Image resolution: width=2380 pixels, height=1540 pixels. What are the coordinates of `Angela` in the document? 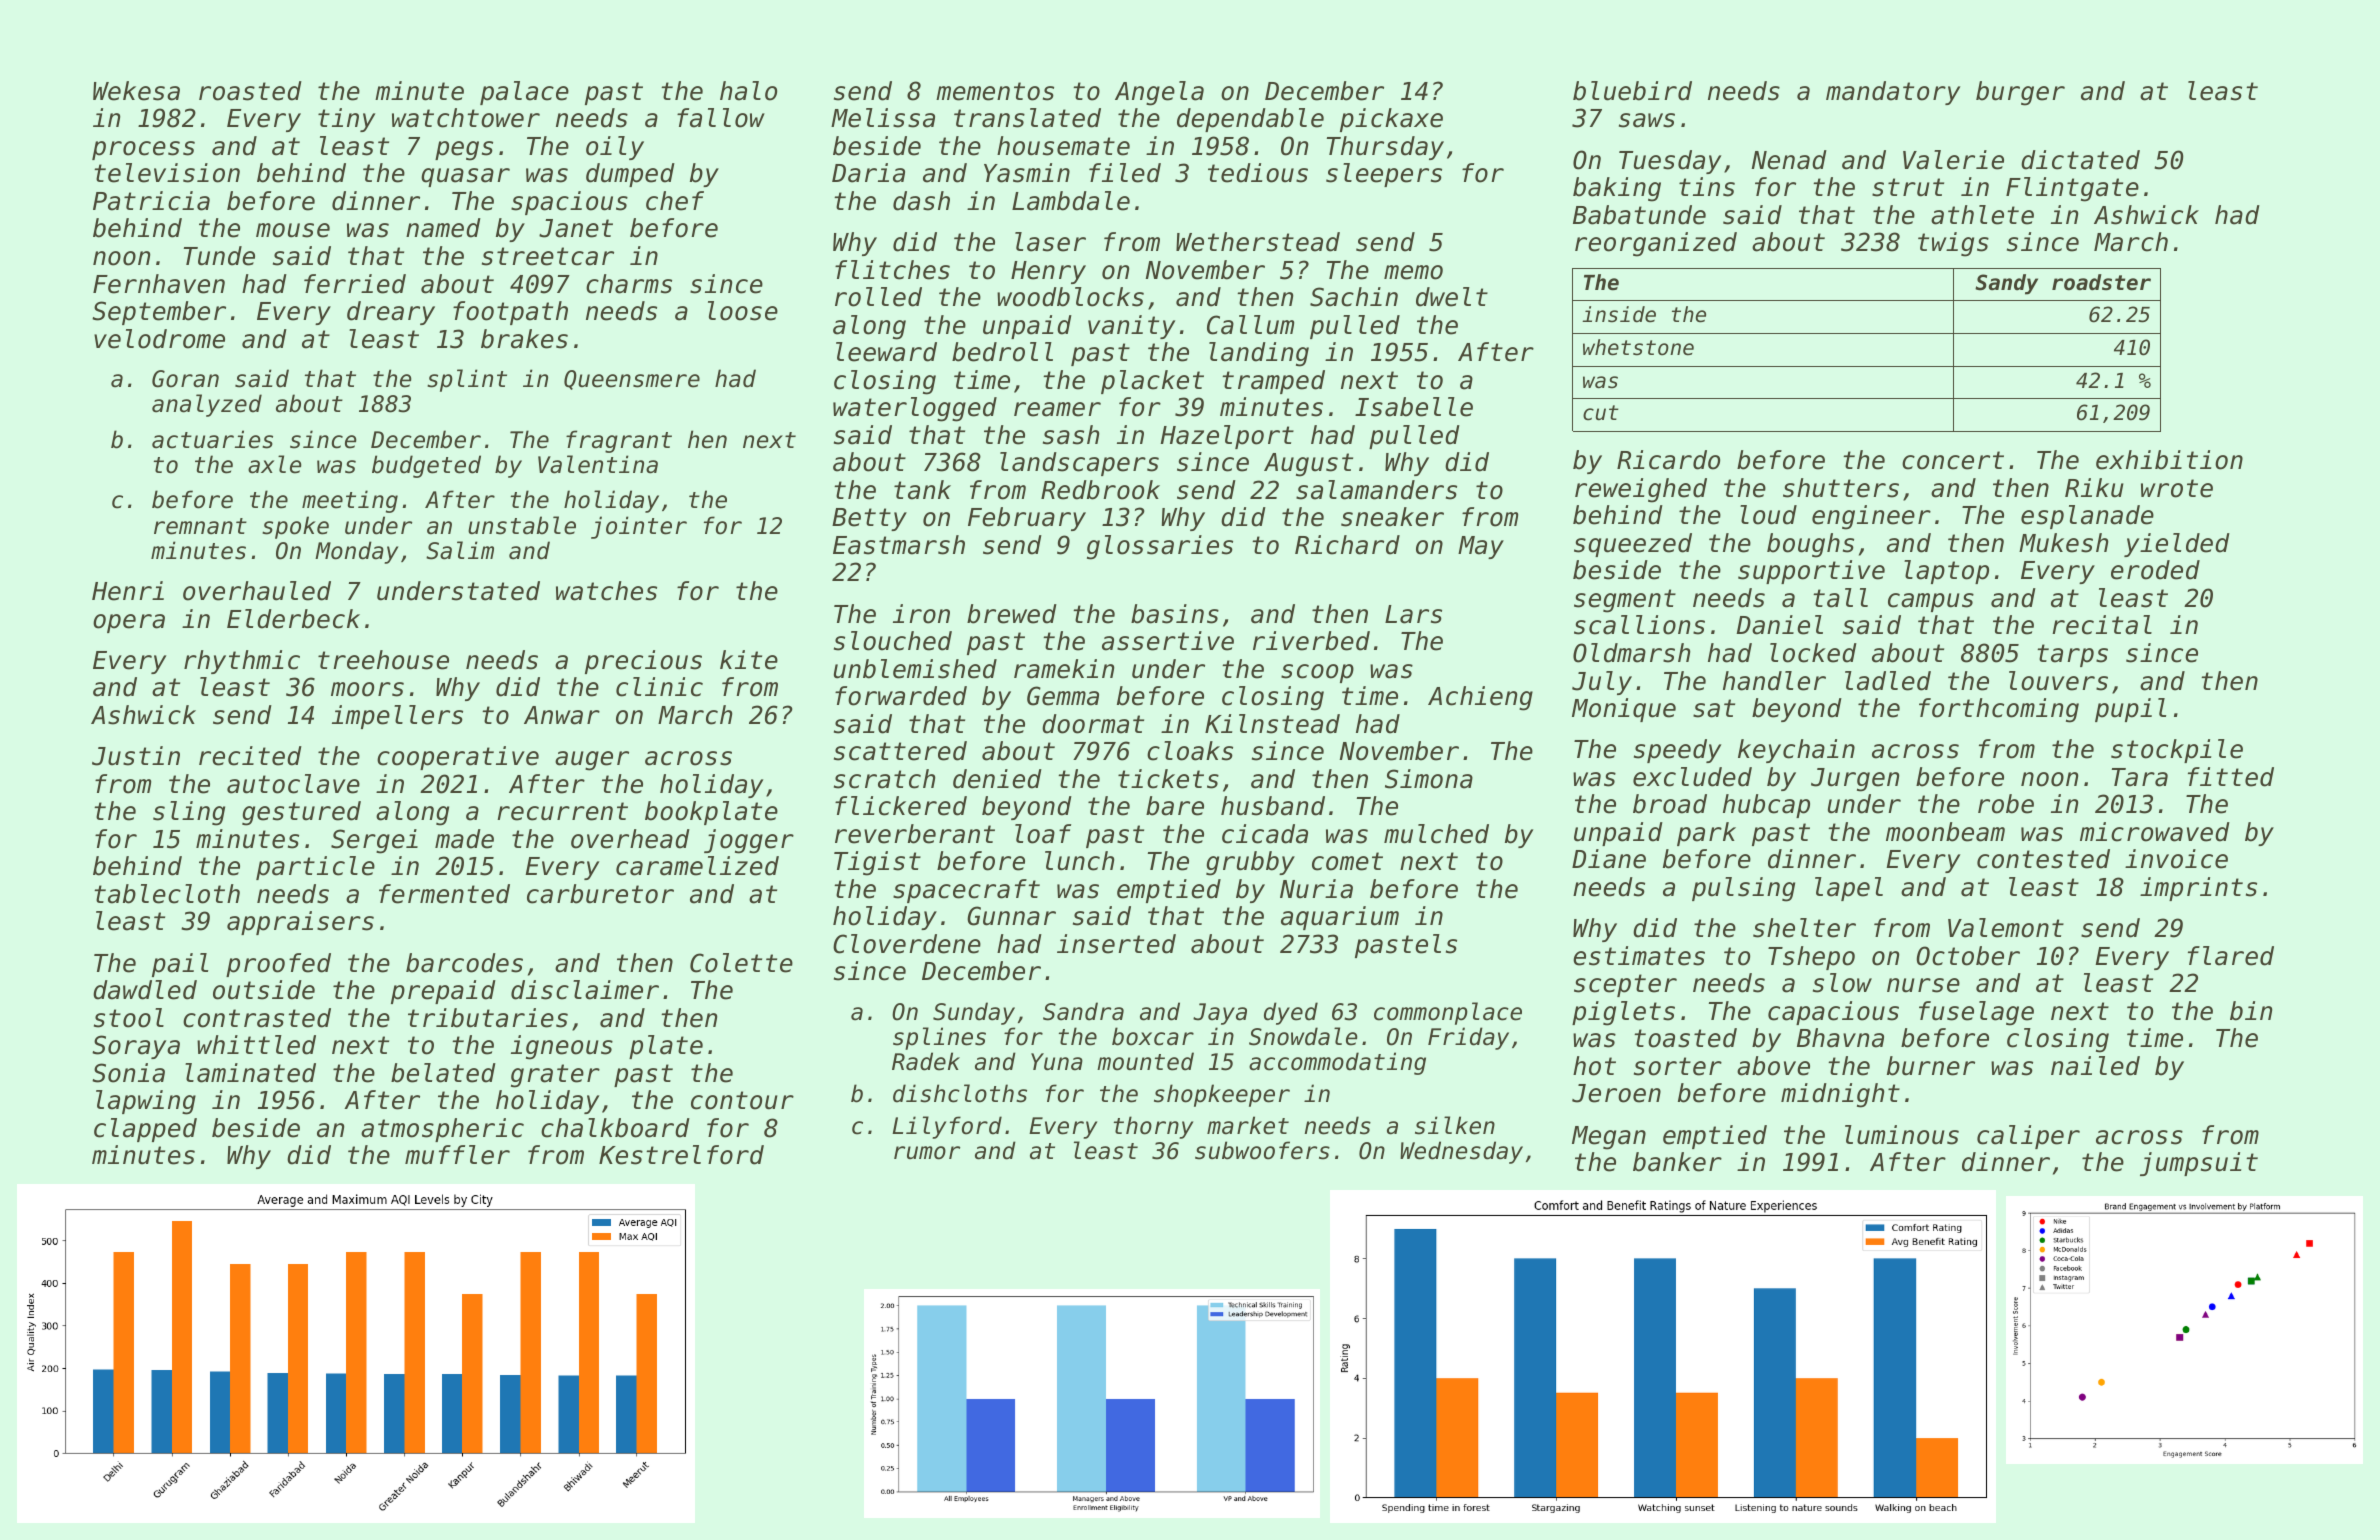 It's located at (1159, 93).
